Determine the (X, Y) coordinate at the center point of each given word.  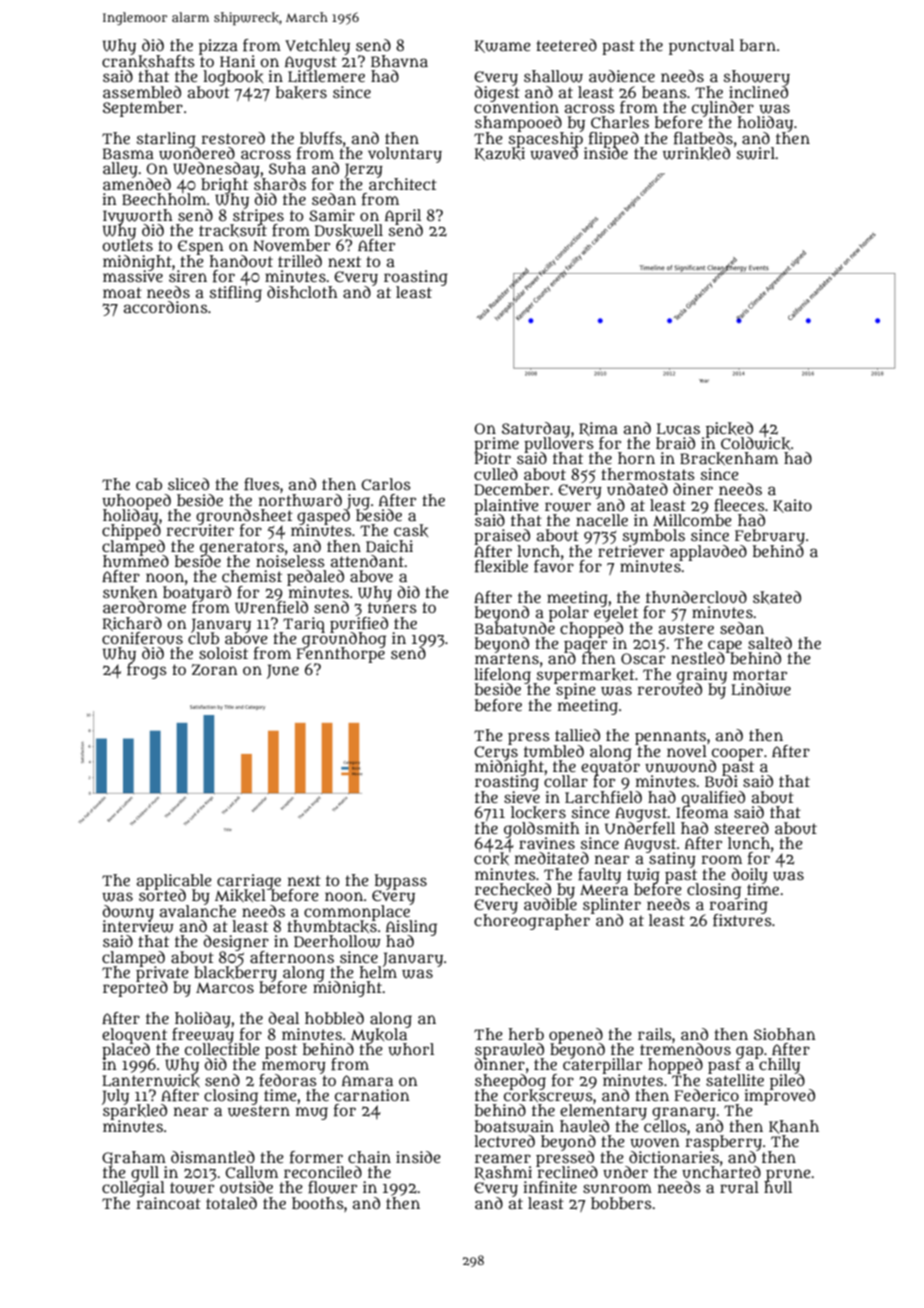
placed (126, 1050)
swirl (756, 153)
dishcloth (302, 292)
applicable (174, 881)
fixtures (742, 920)
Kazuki (500, 154)
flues (262, 484)
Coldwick (755, 443)
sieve (522, 797)
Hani (237, 61)
